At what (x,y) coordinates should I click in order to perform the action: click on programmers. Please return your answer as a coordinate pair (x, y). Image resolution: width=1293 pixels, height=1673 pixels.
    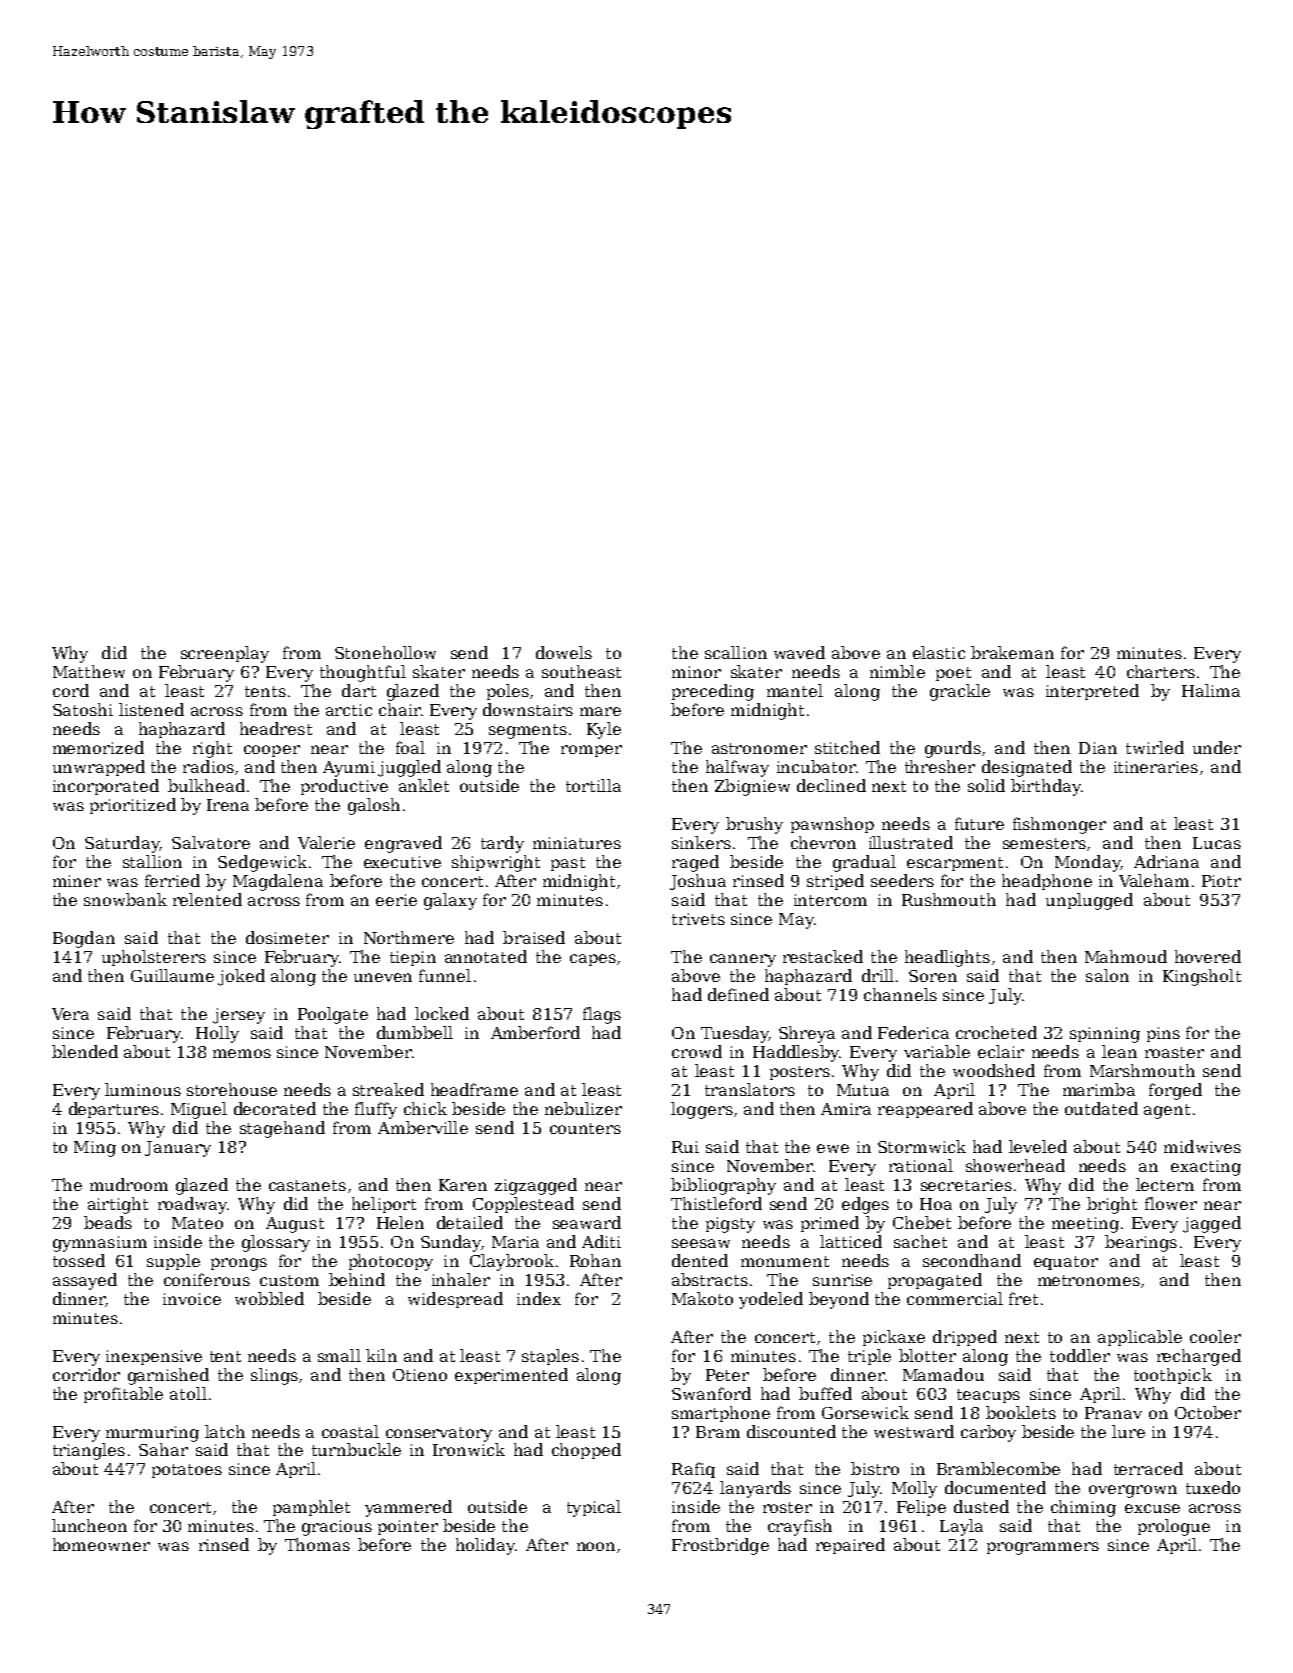
    Looking at the image, I should click on (1043, 1548).
